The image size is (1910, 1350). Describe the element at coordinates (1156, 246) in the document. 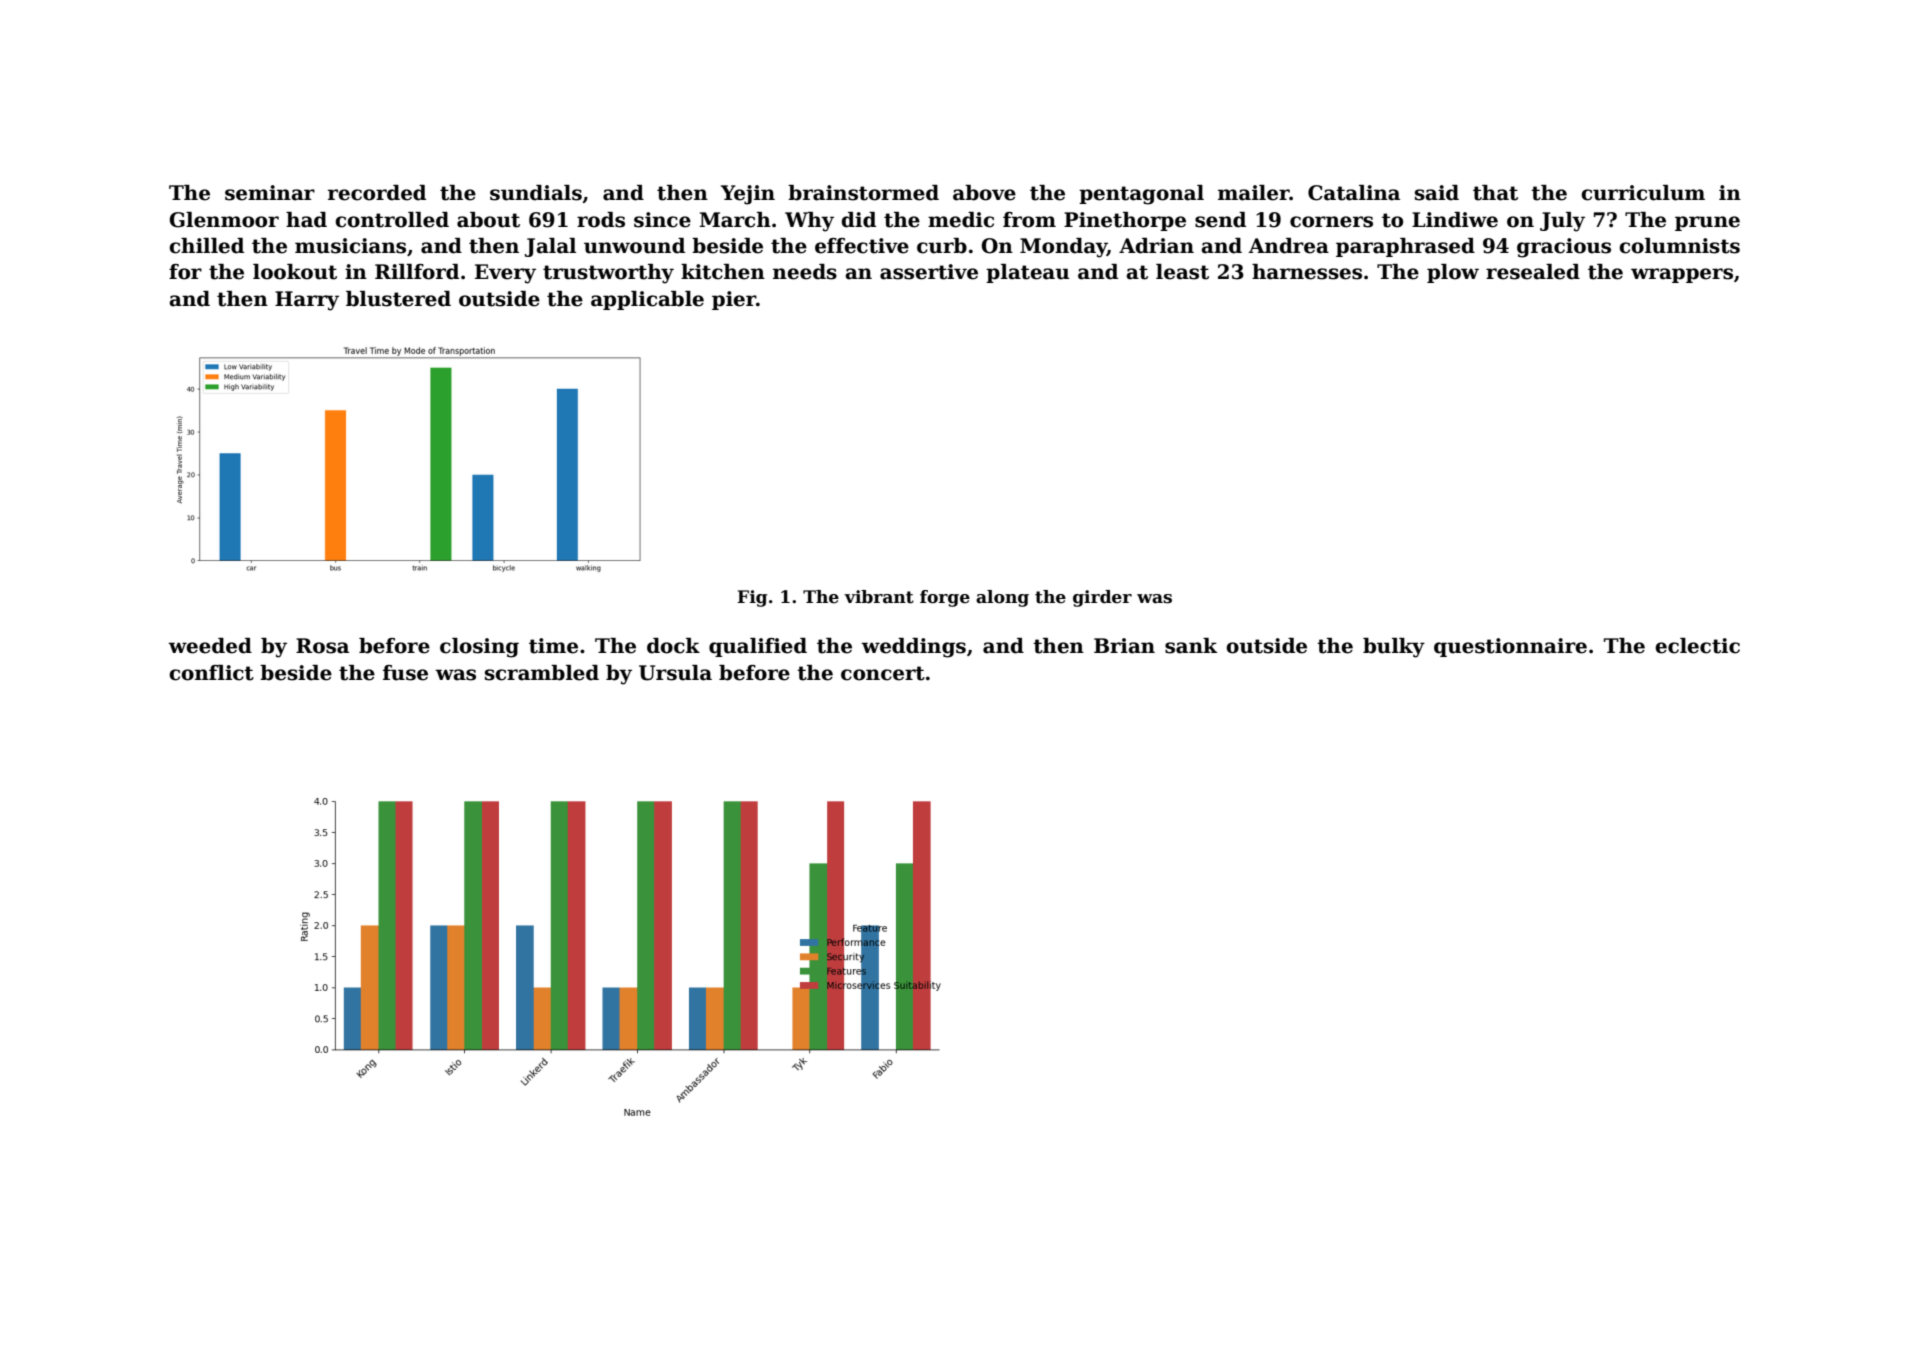

I see `Adrian` at that location.
